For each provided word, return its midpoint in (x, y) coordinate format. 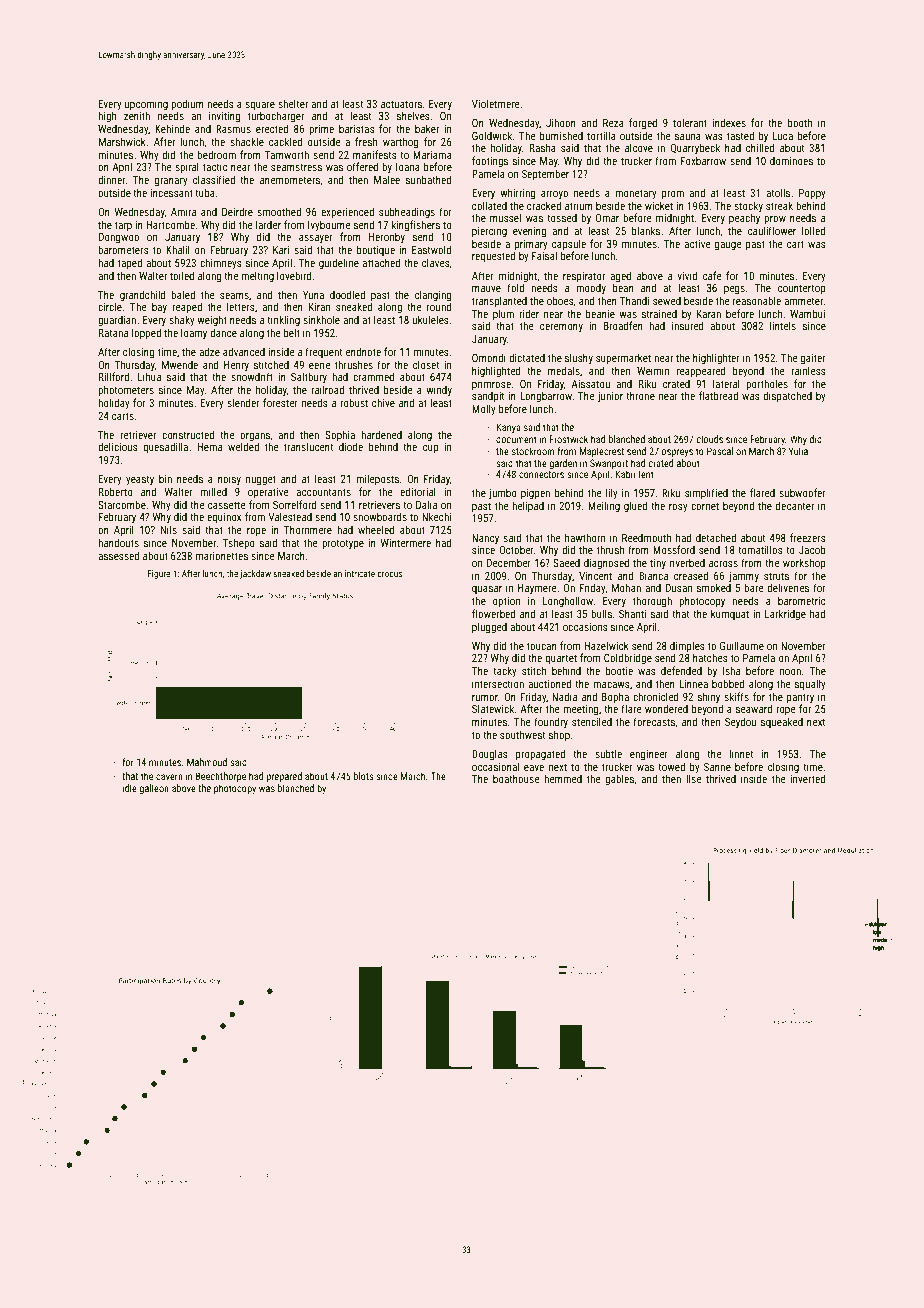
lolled (814, 230)
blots (364, 776)
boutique (376, 250)
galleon (154, 789)
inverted (808, 778)
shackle (247, 141)
